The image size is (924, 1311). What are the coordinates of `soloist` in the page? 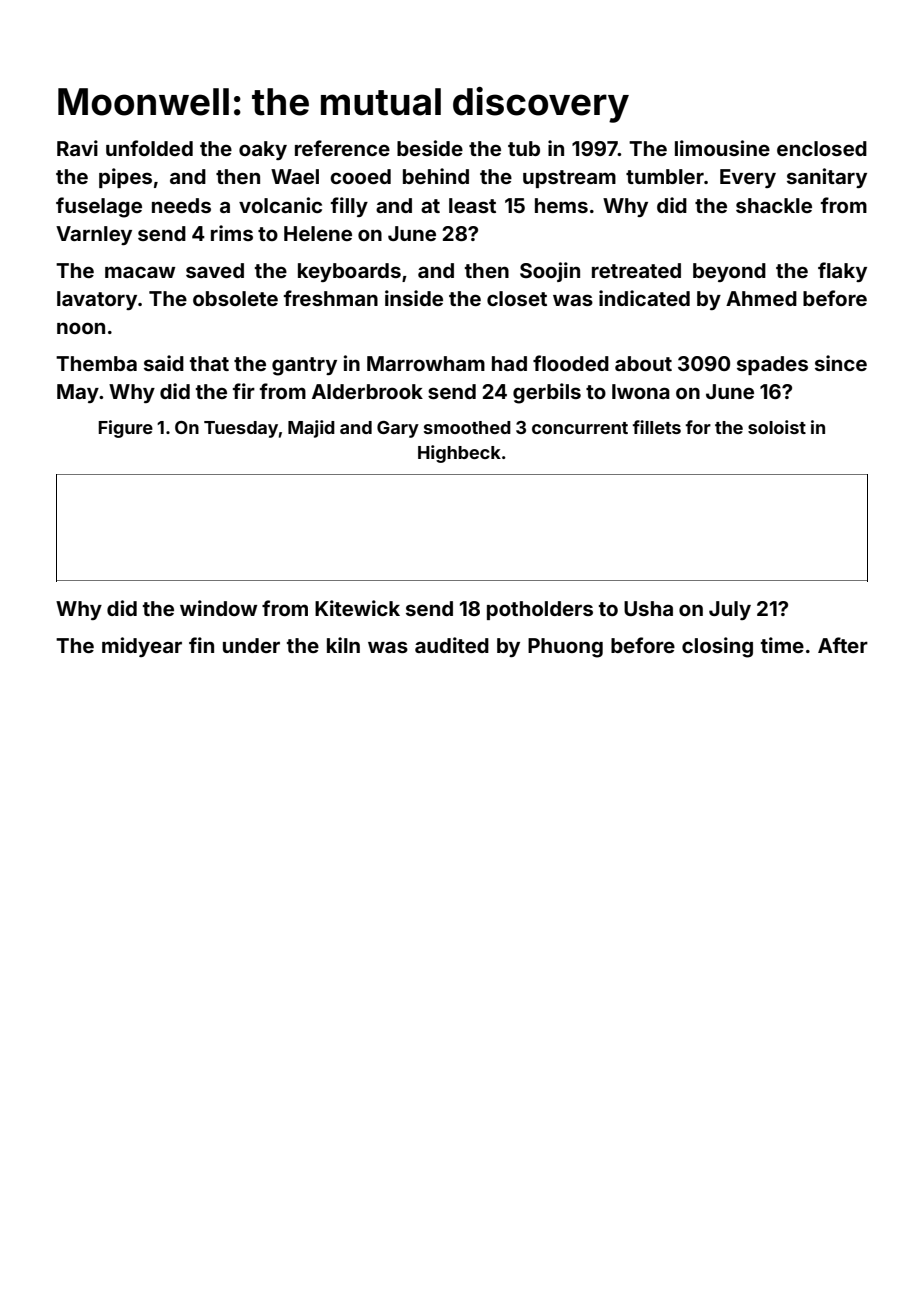 It's located at (777, 427).
